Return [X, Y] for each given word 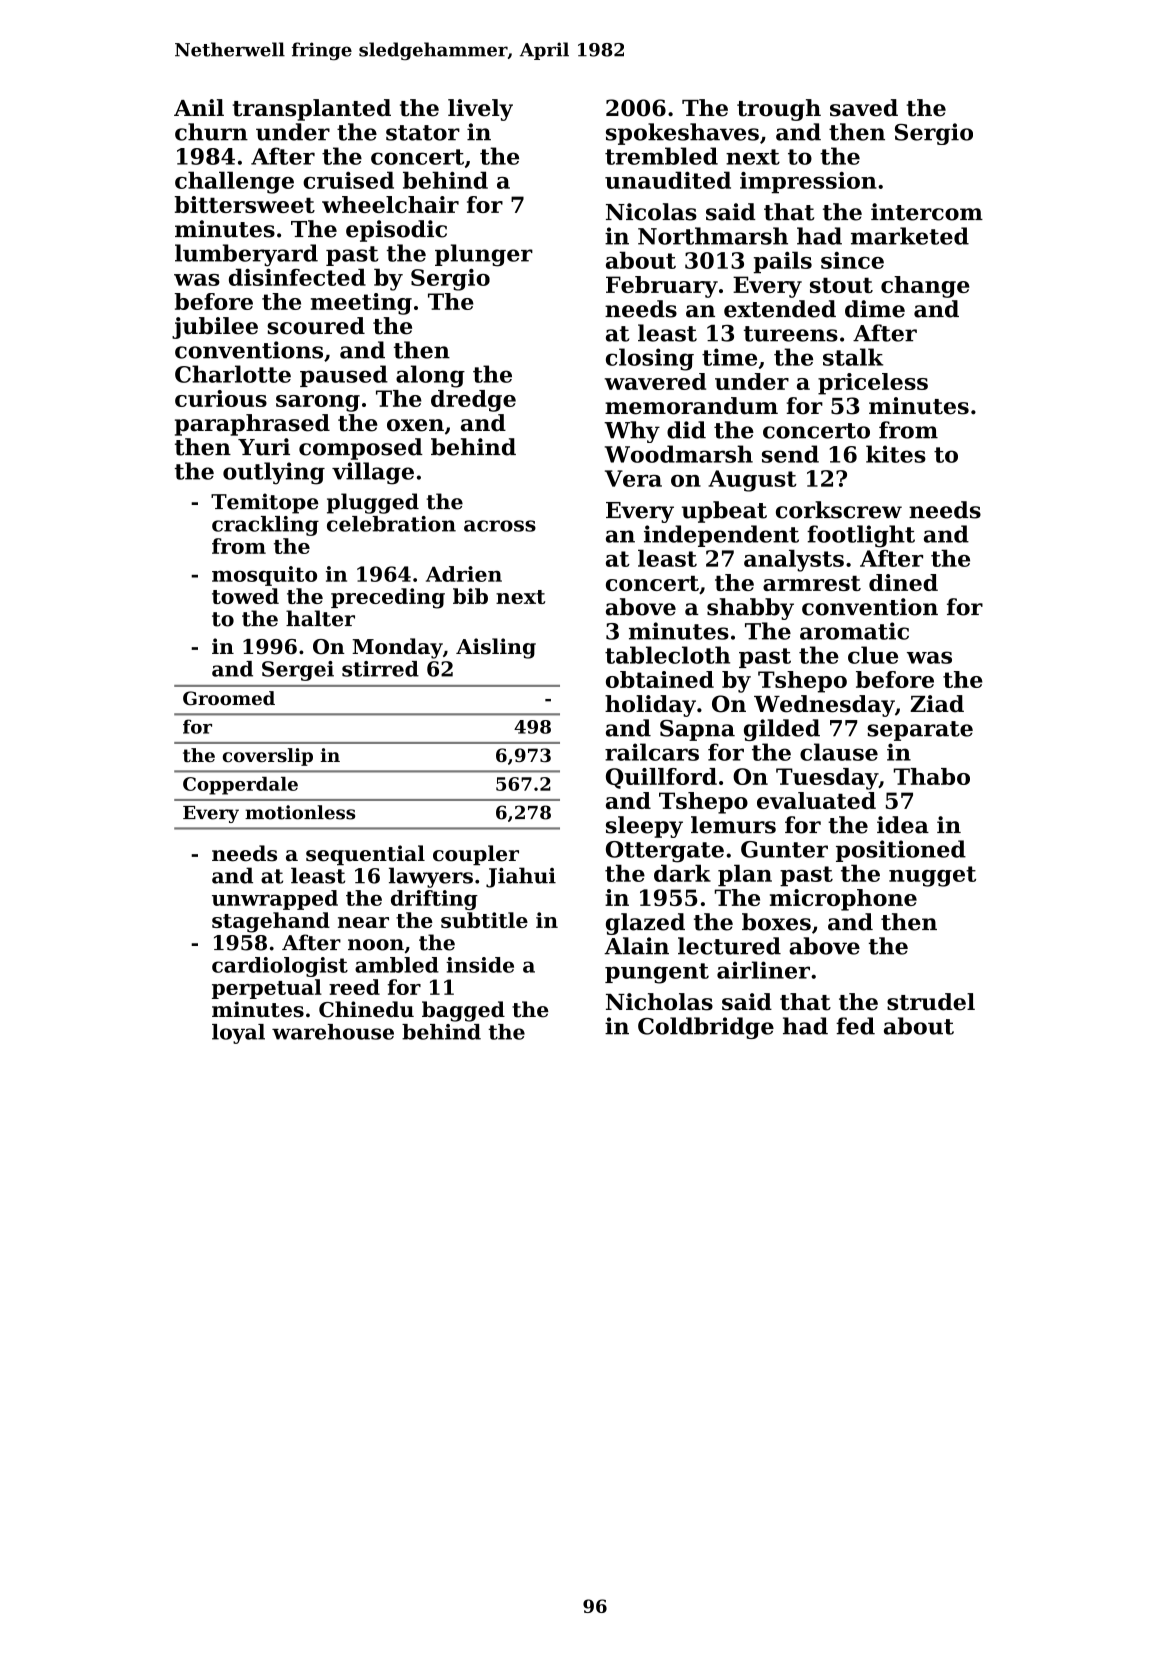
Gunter [784, 849]
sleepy [644, 827]
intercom [927, 212]
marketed [910, 236]
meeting [361, 304]
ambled [397, 965]
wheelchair [390, 204]
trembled [661, 156]
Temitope [265, 503]
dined [903, 582]
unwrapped [275, 900]
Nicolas [651, 212]
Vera [633, 478]
